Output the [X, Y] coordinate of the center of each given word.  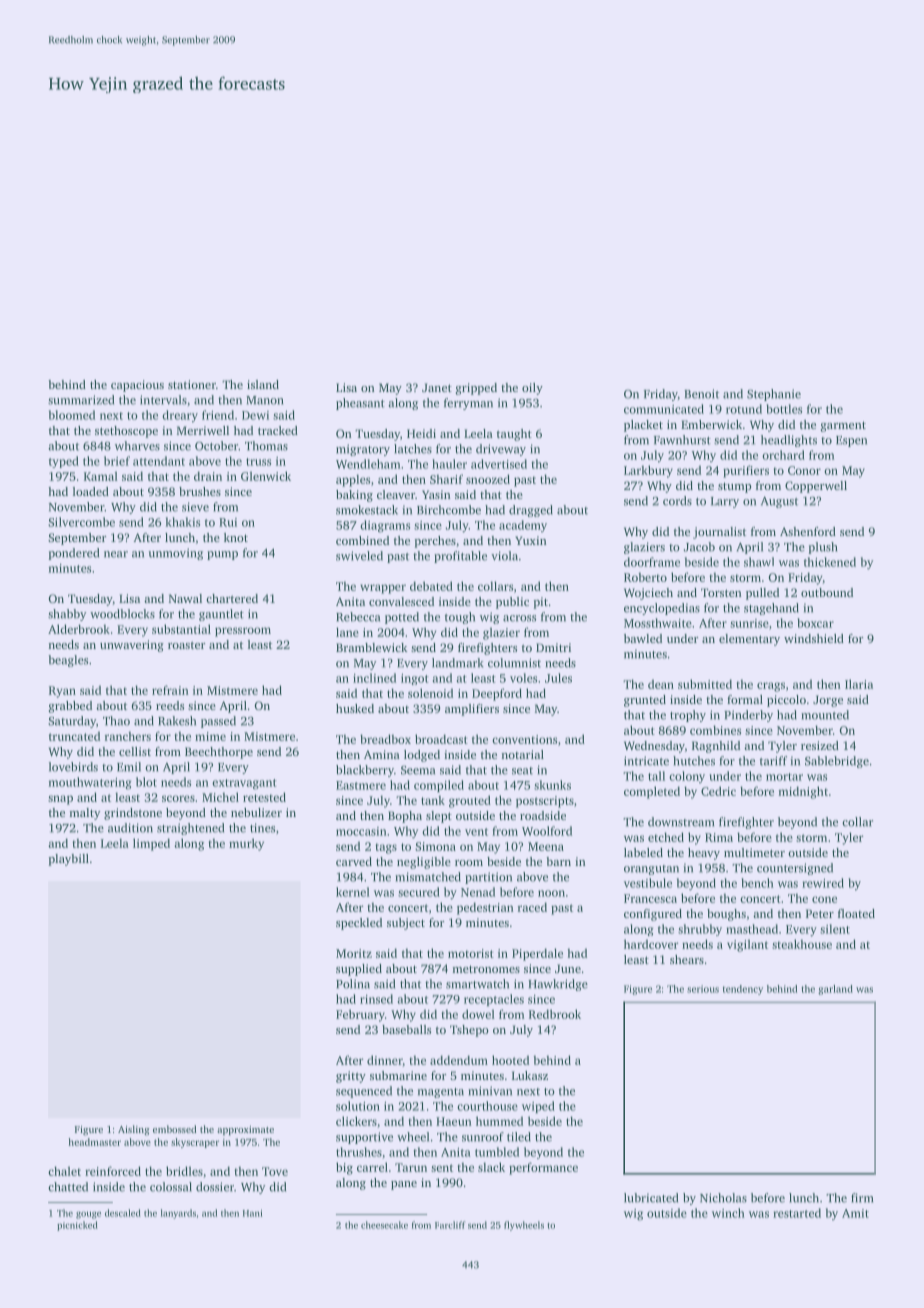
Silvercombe [81, 522]
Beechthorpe [219, 753]
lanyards [178, 1214]
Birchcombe [449, 510]
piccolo [786, 701]
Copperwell [816, 487]
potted [402, 618]
